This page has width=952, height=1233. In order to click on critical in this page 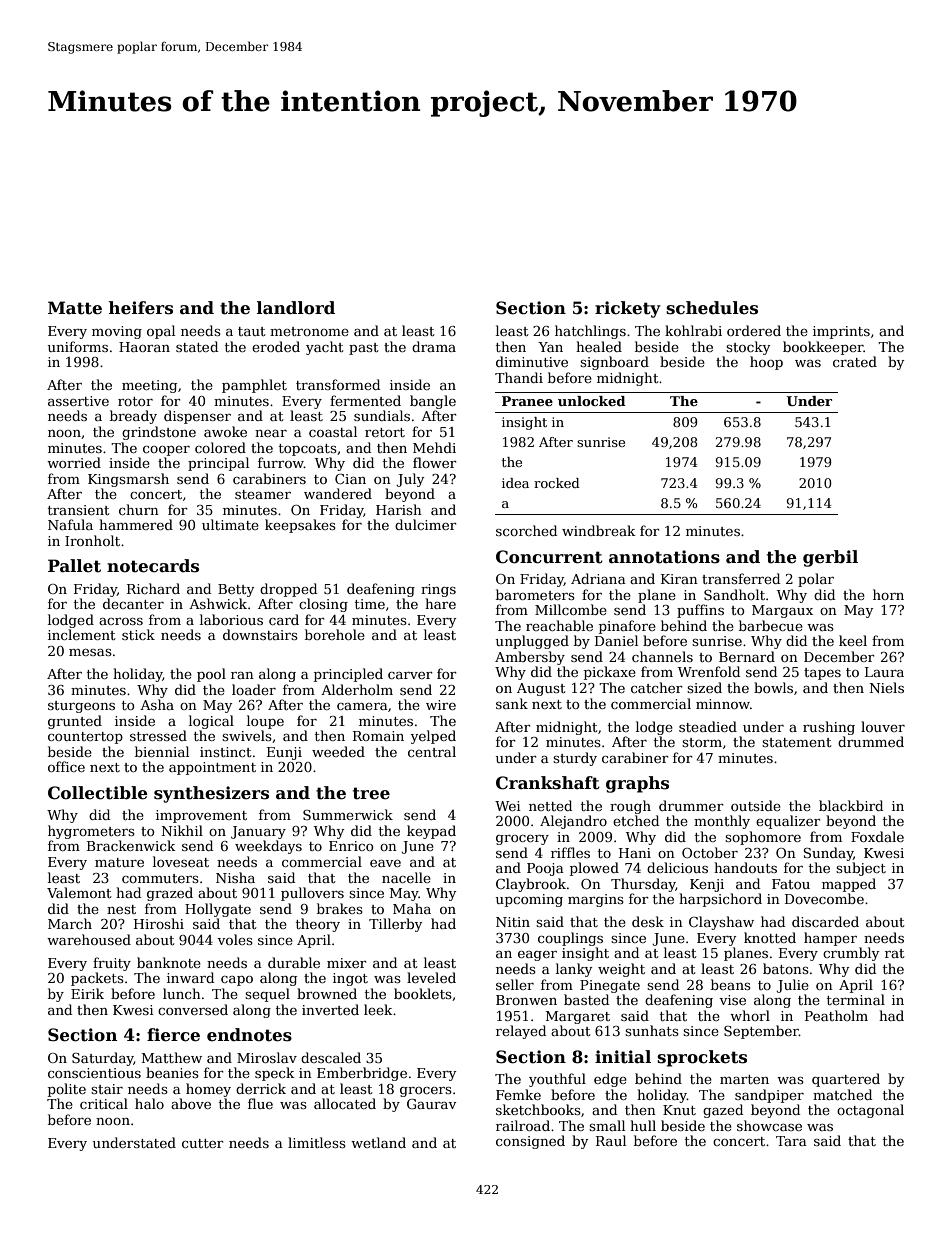, I will do `click(104, 1103)`.
